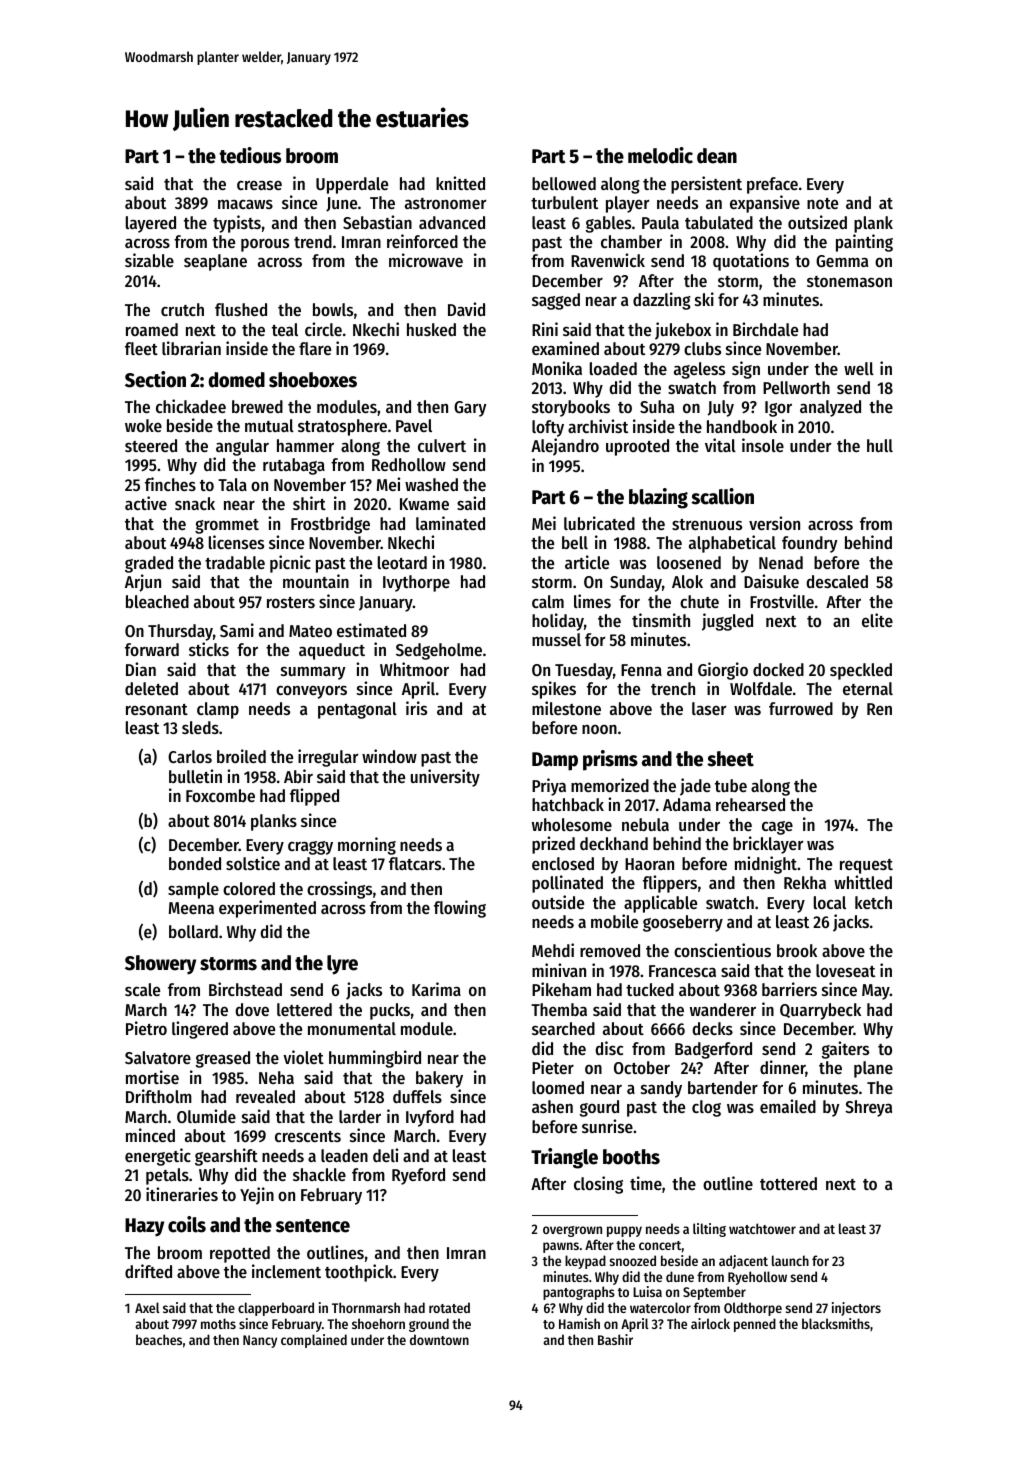 The image size is (1018, 1475). Describe the element at coordinates (660, 155) in the page. I see `melodic` at that location.
